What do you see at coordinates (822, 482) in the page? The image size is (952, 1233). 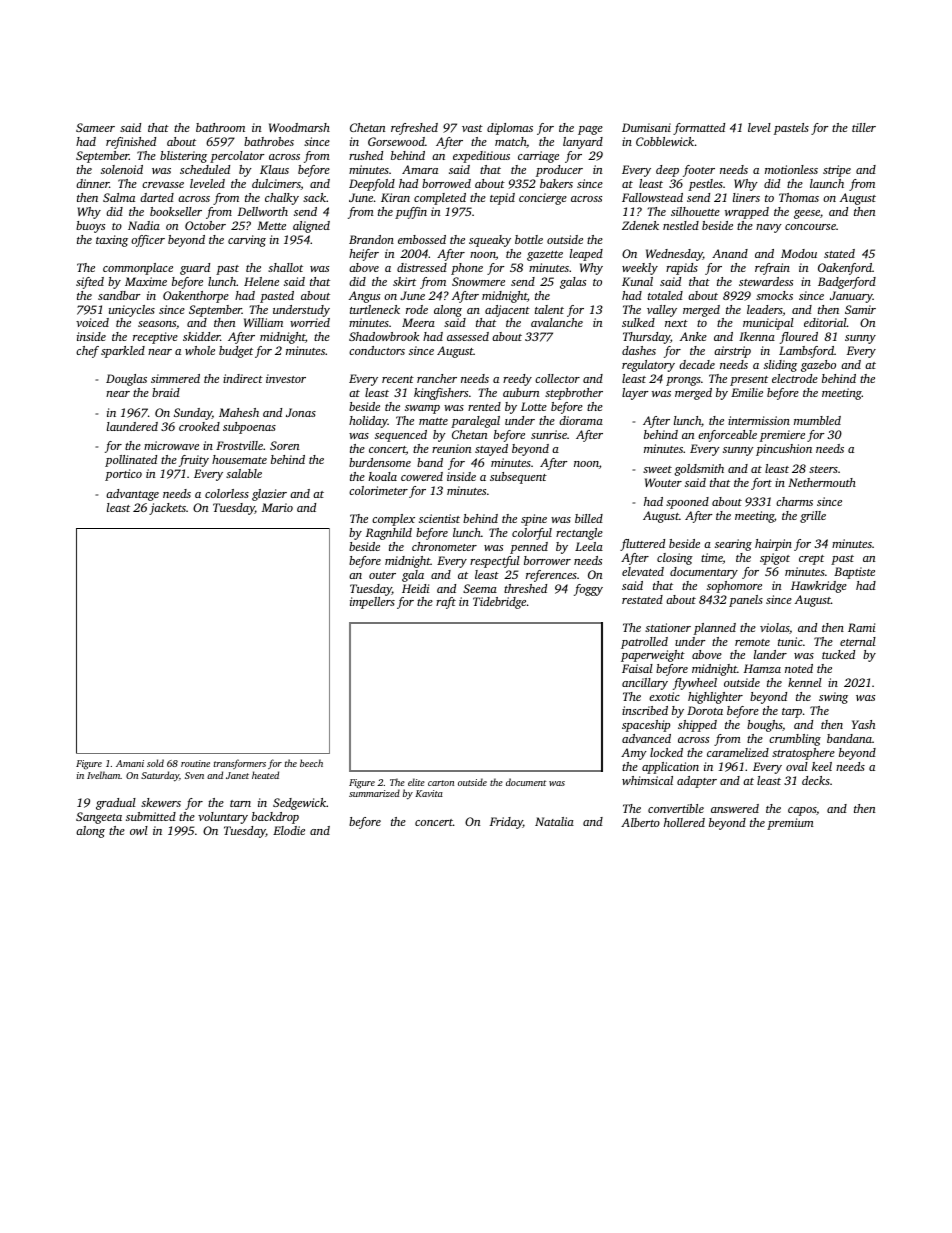 I see `Nethermouth` at bounding box center [822, 482].
